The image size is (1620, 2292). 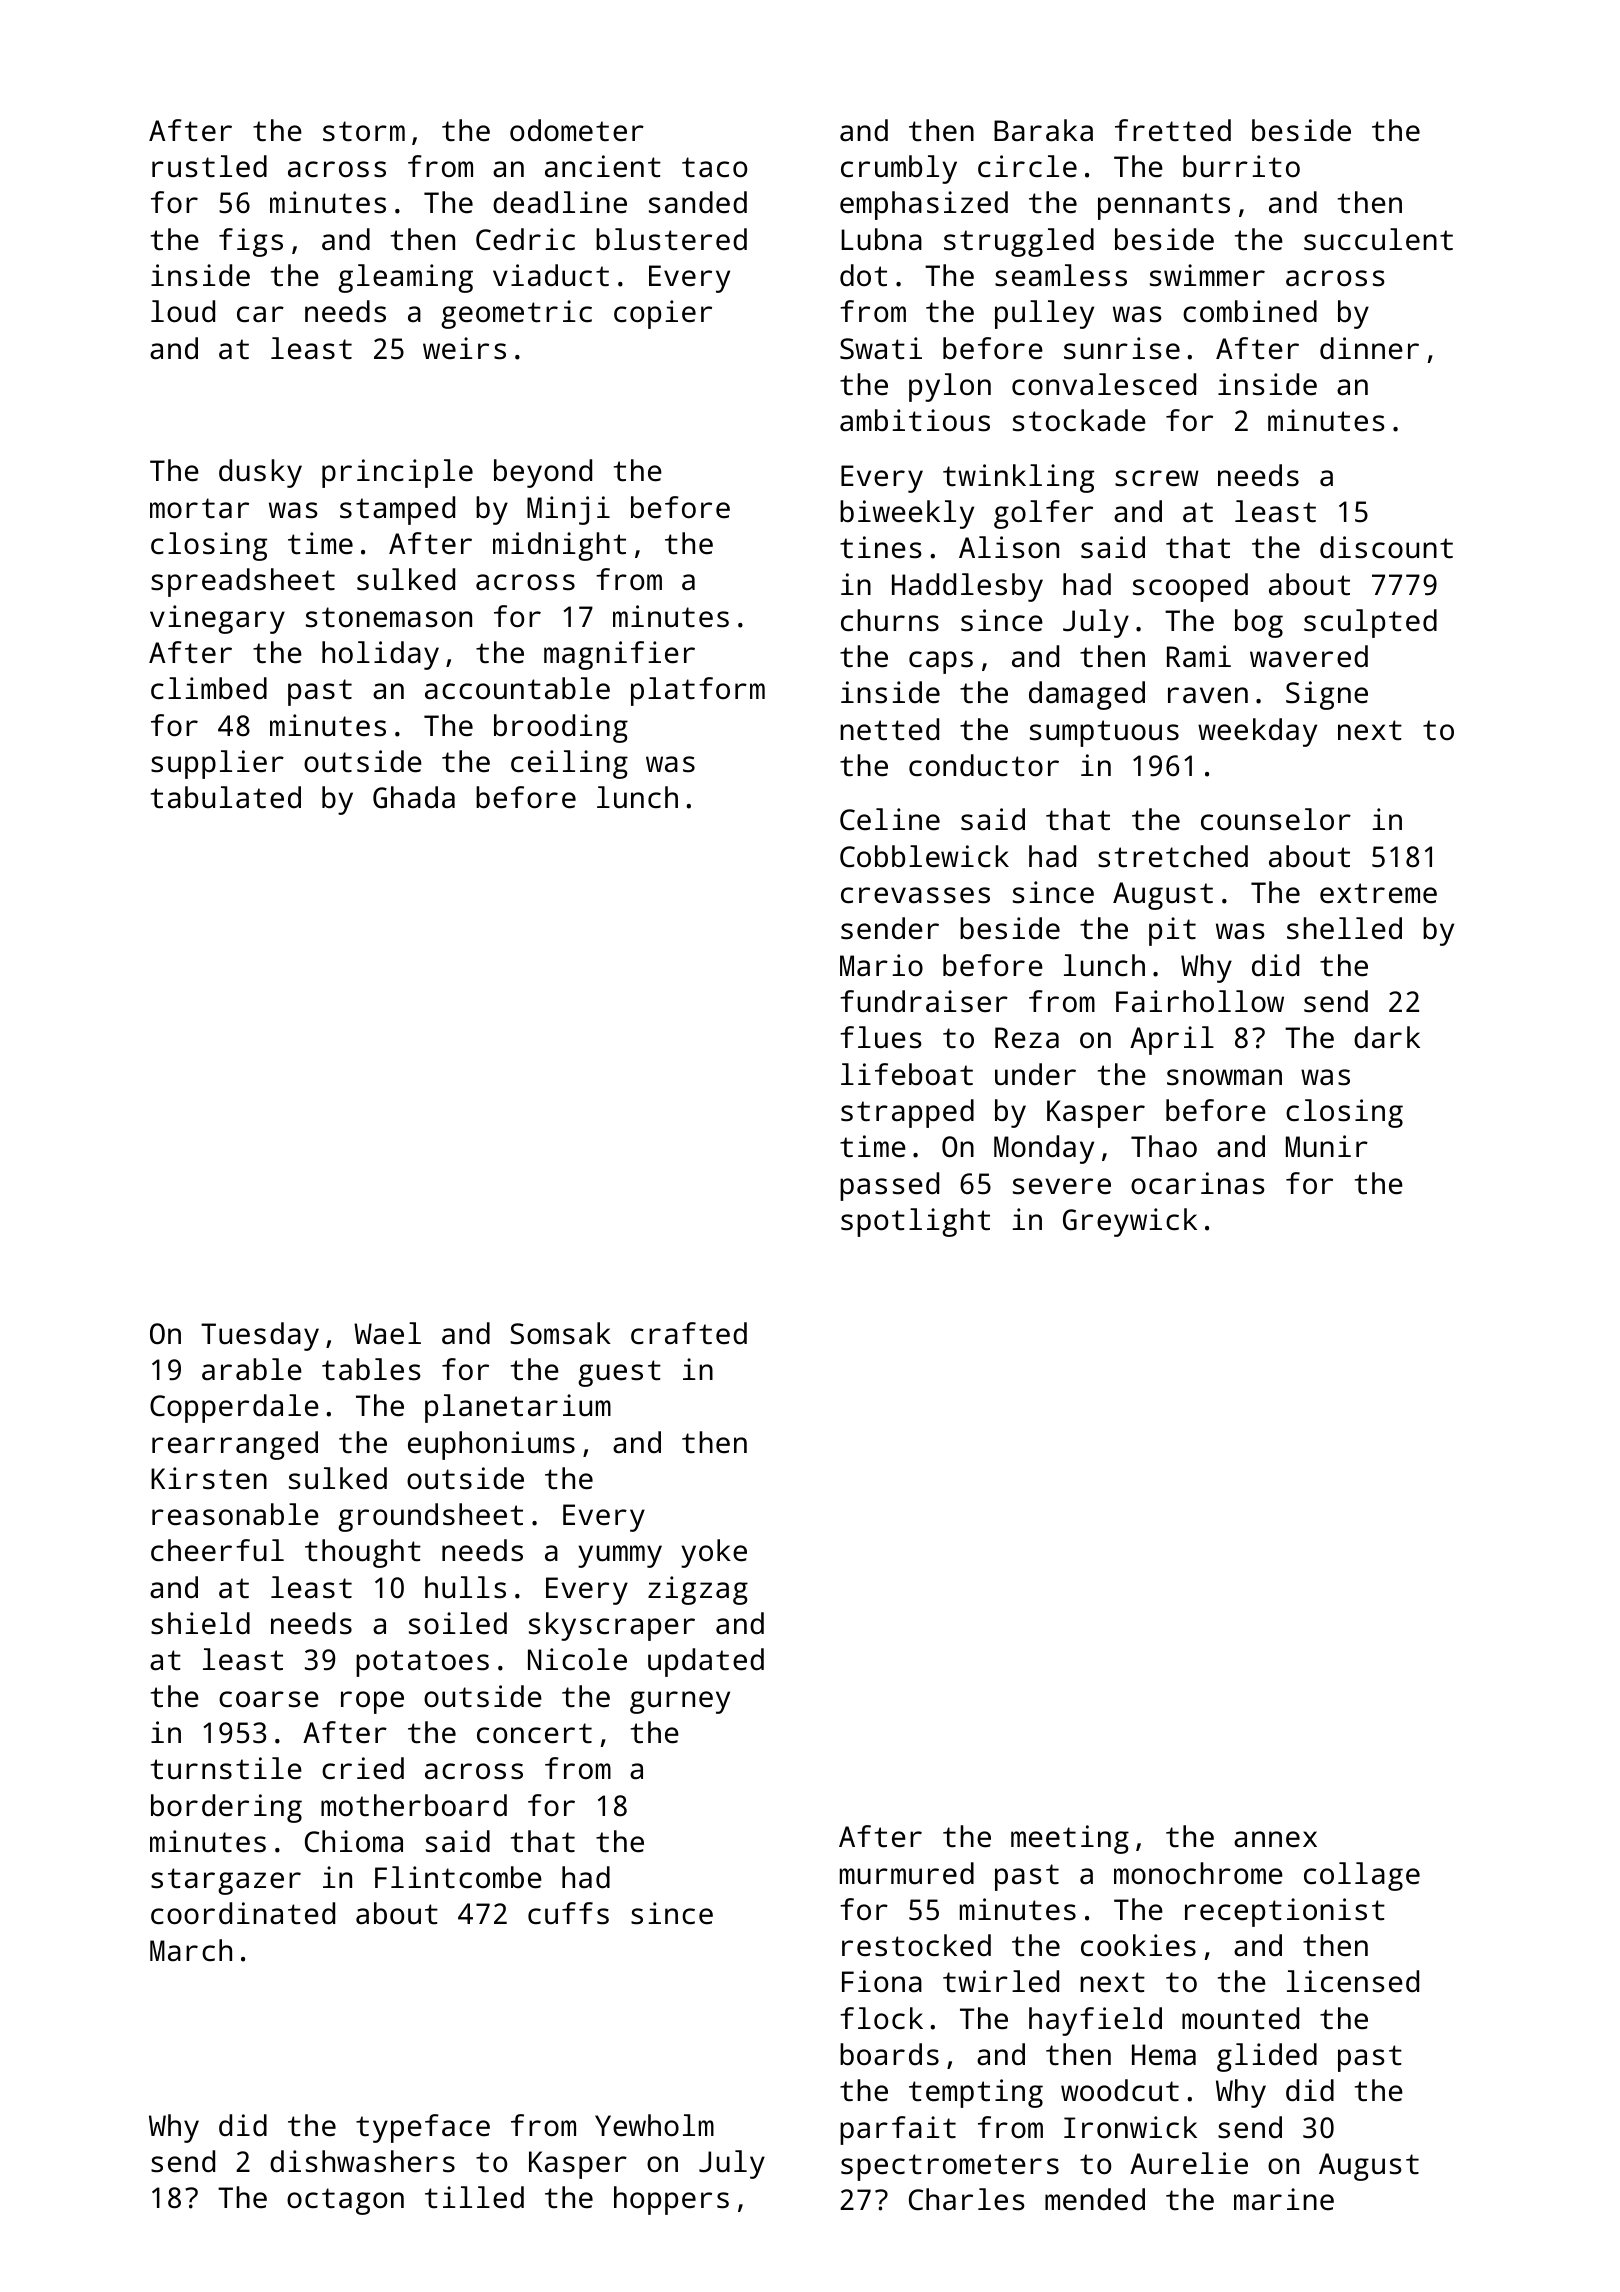 I want to click on fretted, so click(x=1173, y=130).
